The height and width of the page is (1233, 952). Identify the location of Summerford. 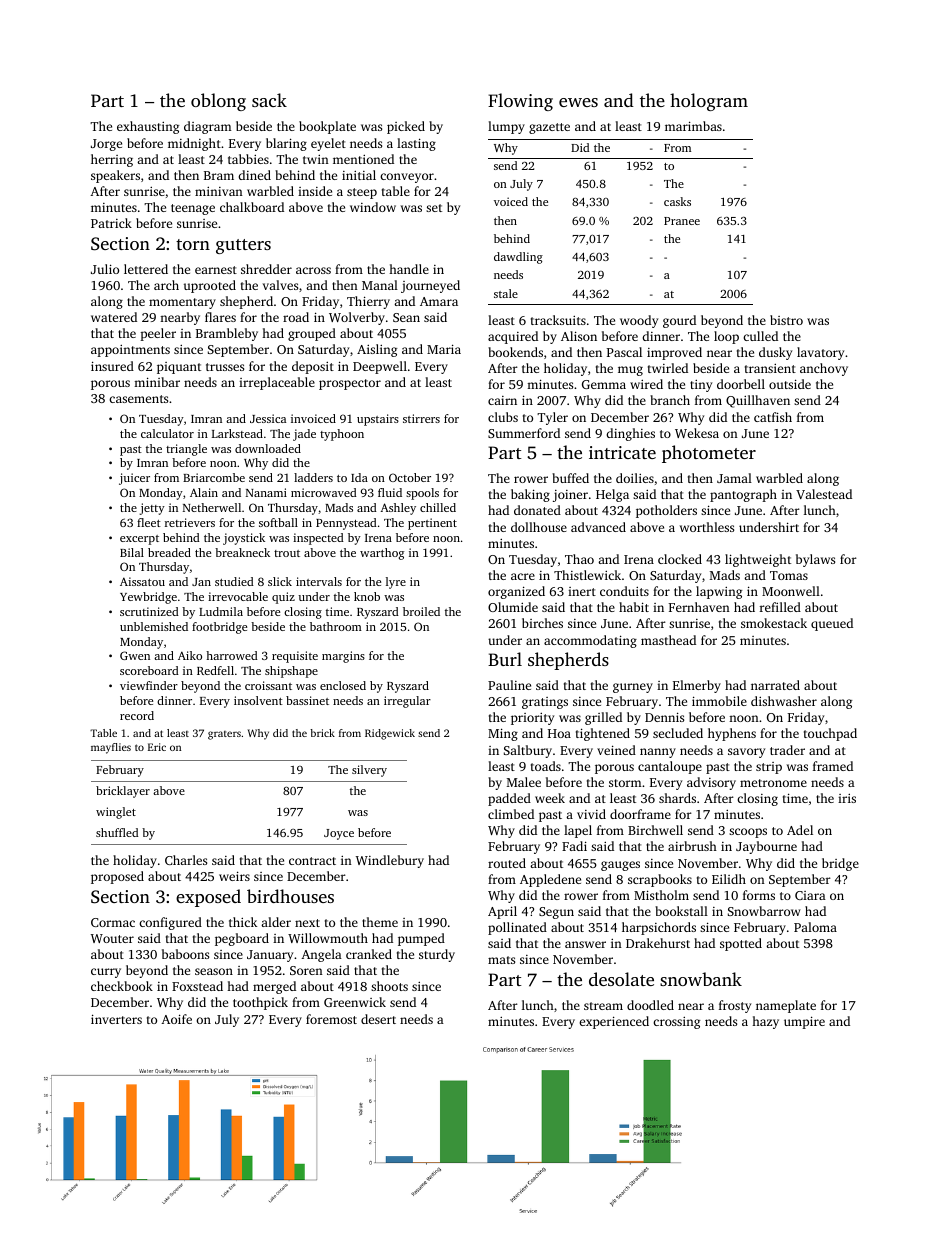
(524, 433).
